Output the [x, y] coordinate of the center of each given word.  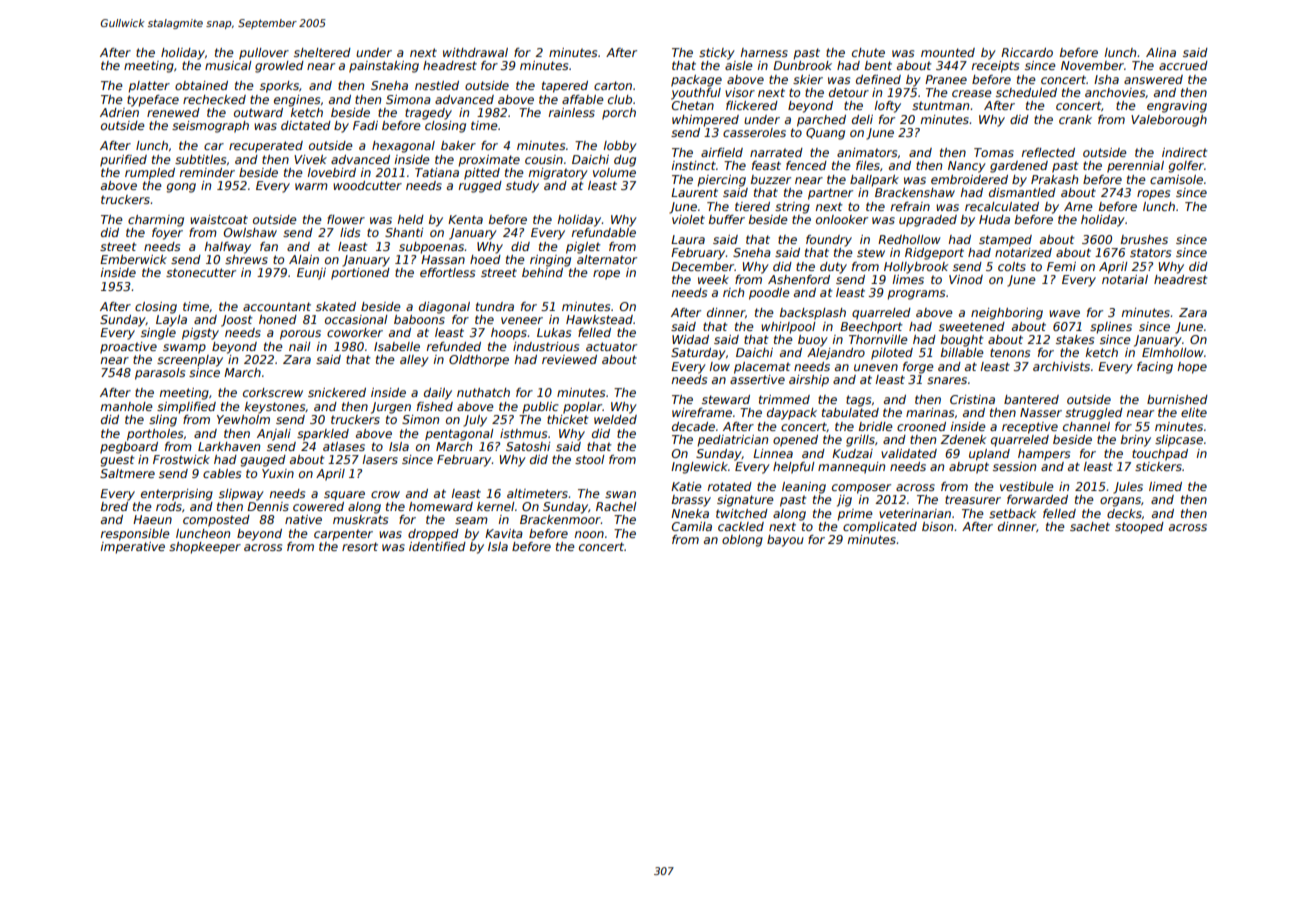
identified [437, 546]
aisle [739, 65]
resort [360, 546]
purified [123, 161]
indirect [1184, 152]
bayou [785, 541]
